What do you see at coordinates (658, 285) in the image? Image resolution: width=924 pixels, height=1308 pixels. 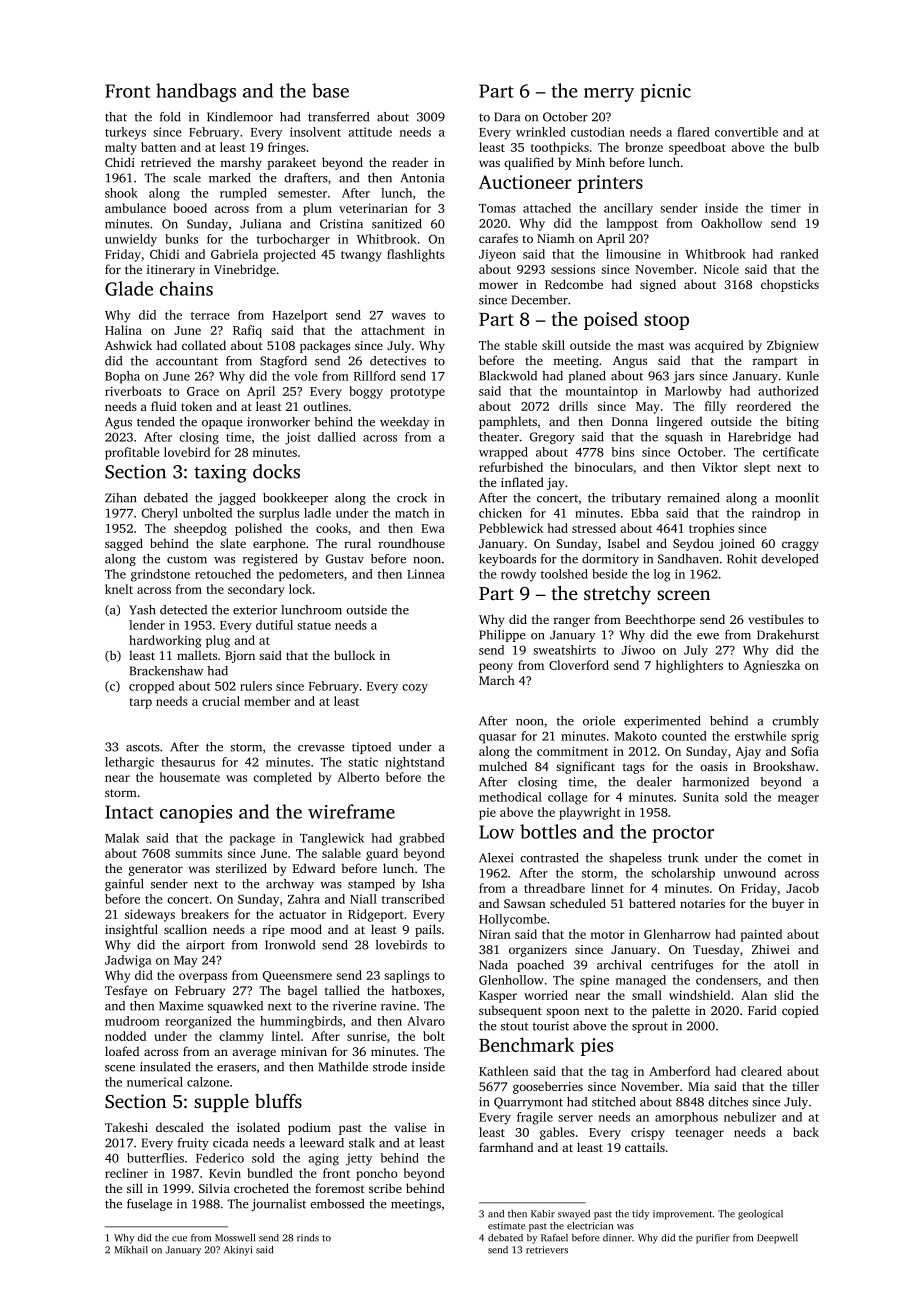 I see `signed` at bounding box center [658, 285].
